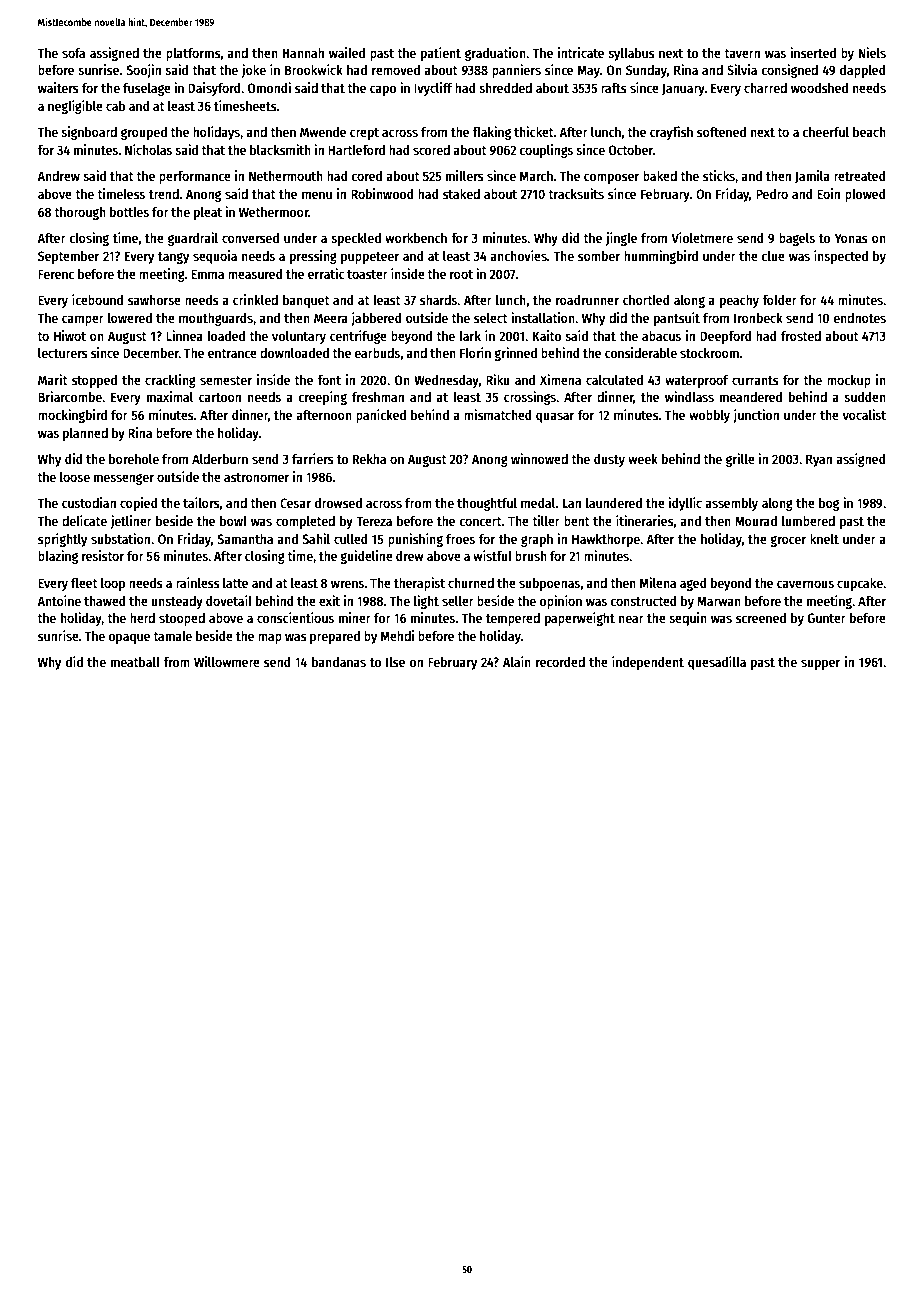 The height and width of the image is (1308, 924). What do you see at coordinates (731, 504) in the image?
I see `assembly` at bounding box center [731, 504].
